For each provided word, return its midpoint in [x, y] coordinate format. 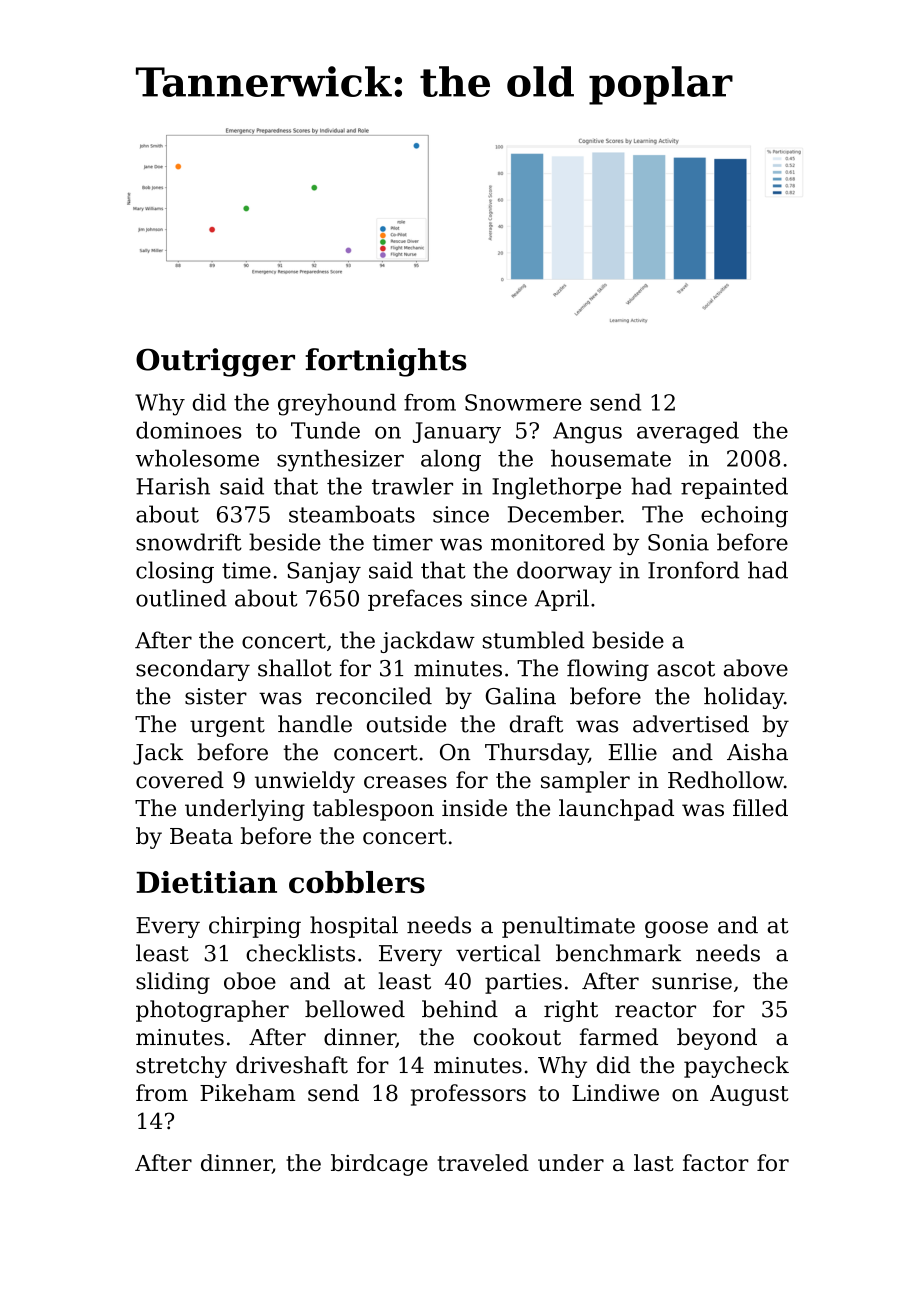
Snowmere [523, 402]
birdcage [379, 1165]
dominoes [189, 430]
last [654, 1162]
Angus [587, 433]
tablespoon [373, 810]
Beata [201, 836]
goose [676, 929]
